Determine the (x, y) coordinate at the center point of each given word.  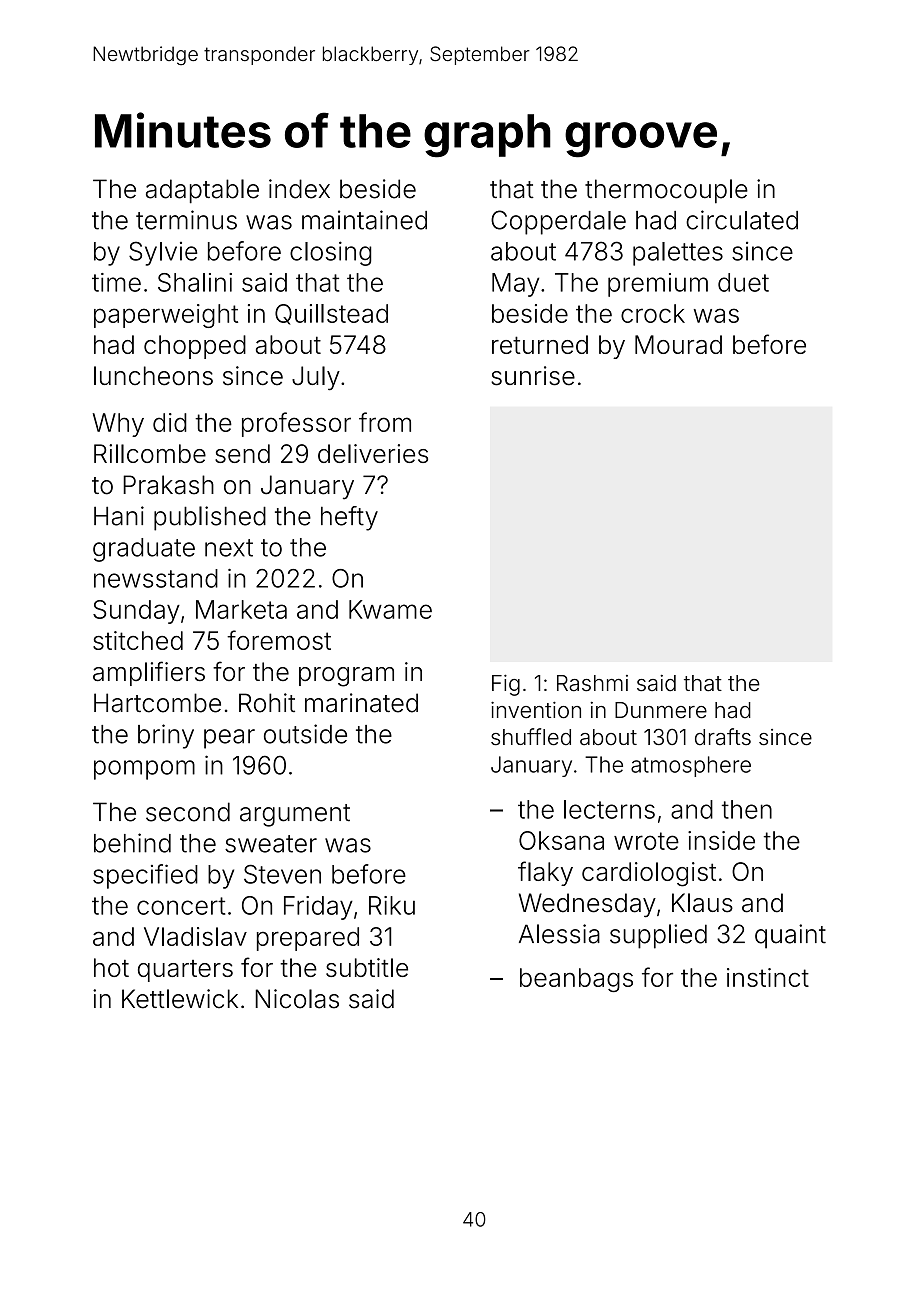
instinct (768, 977)
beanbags (576, 980)
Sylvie (163, 253)
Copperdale (558, 222)
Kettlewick (180, 999)
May (515, 285)
